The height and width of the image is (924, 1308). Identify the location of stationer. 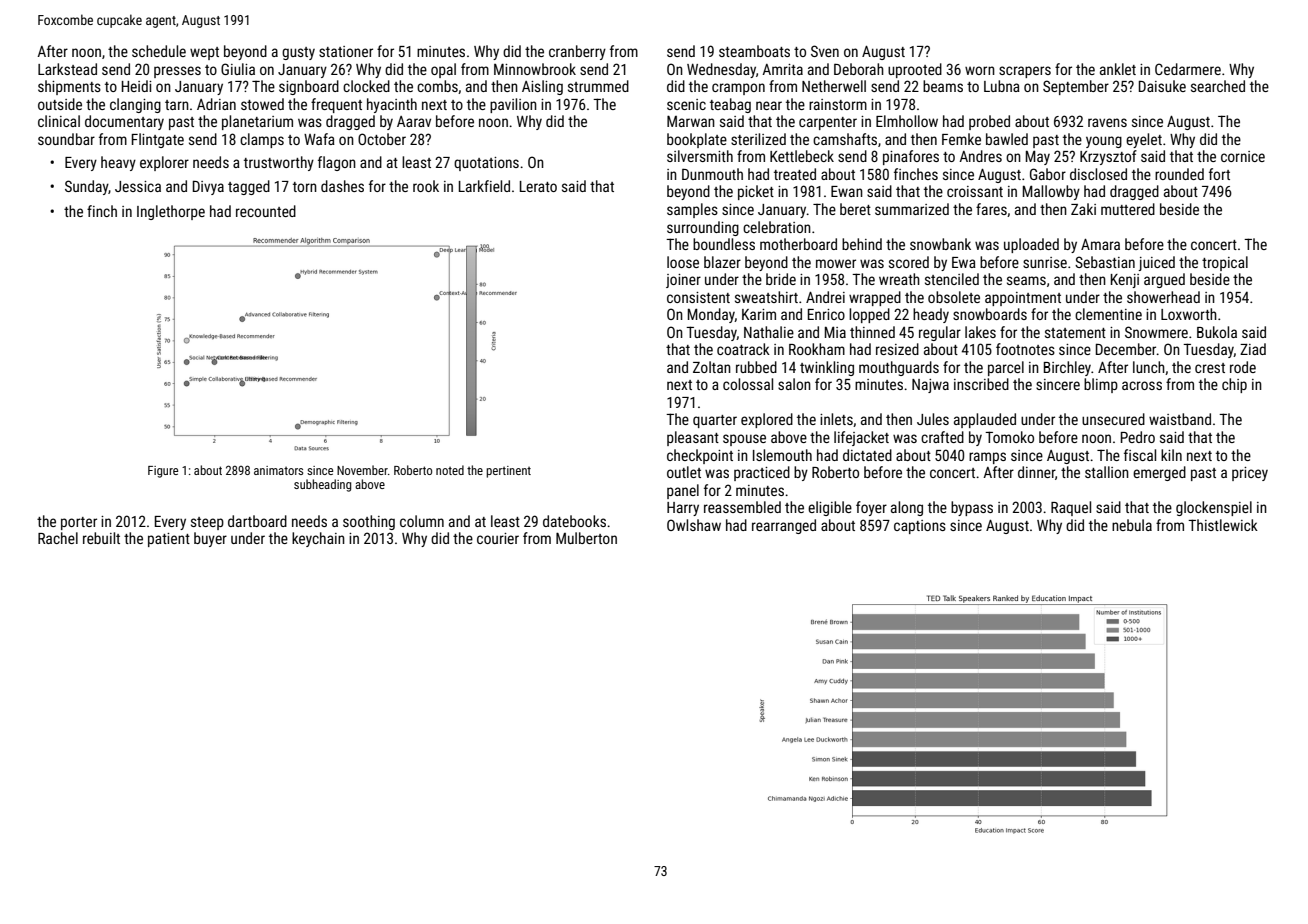
(346, 51).
